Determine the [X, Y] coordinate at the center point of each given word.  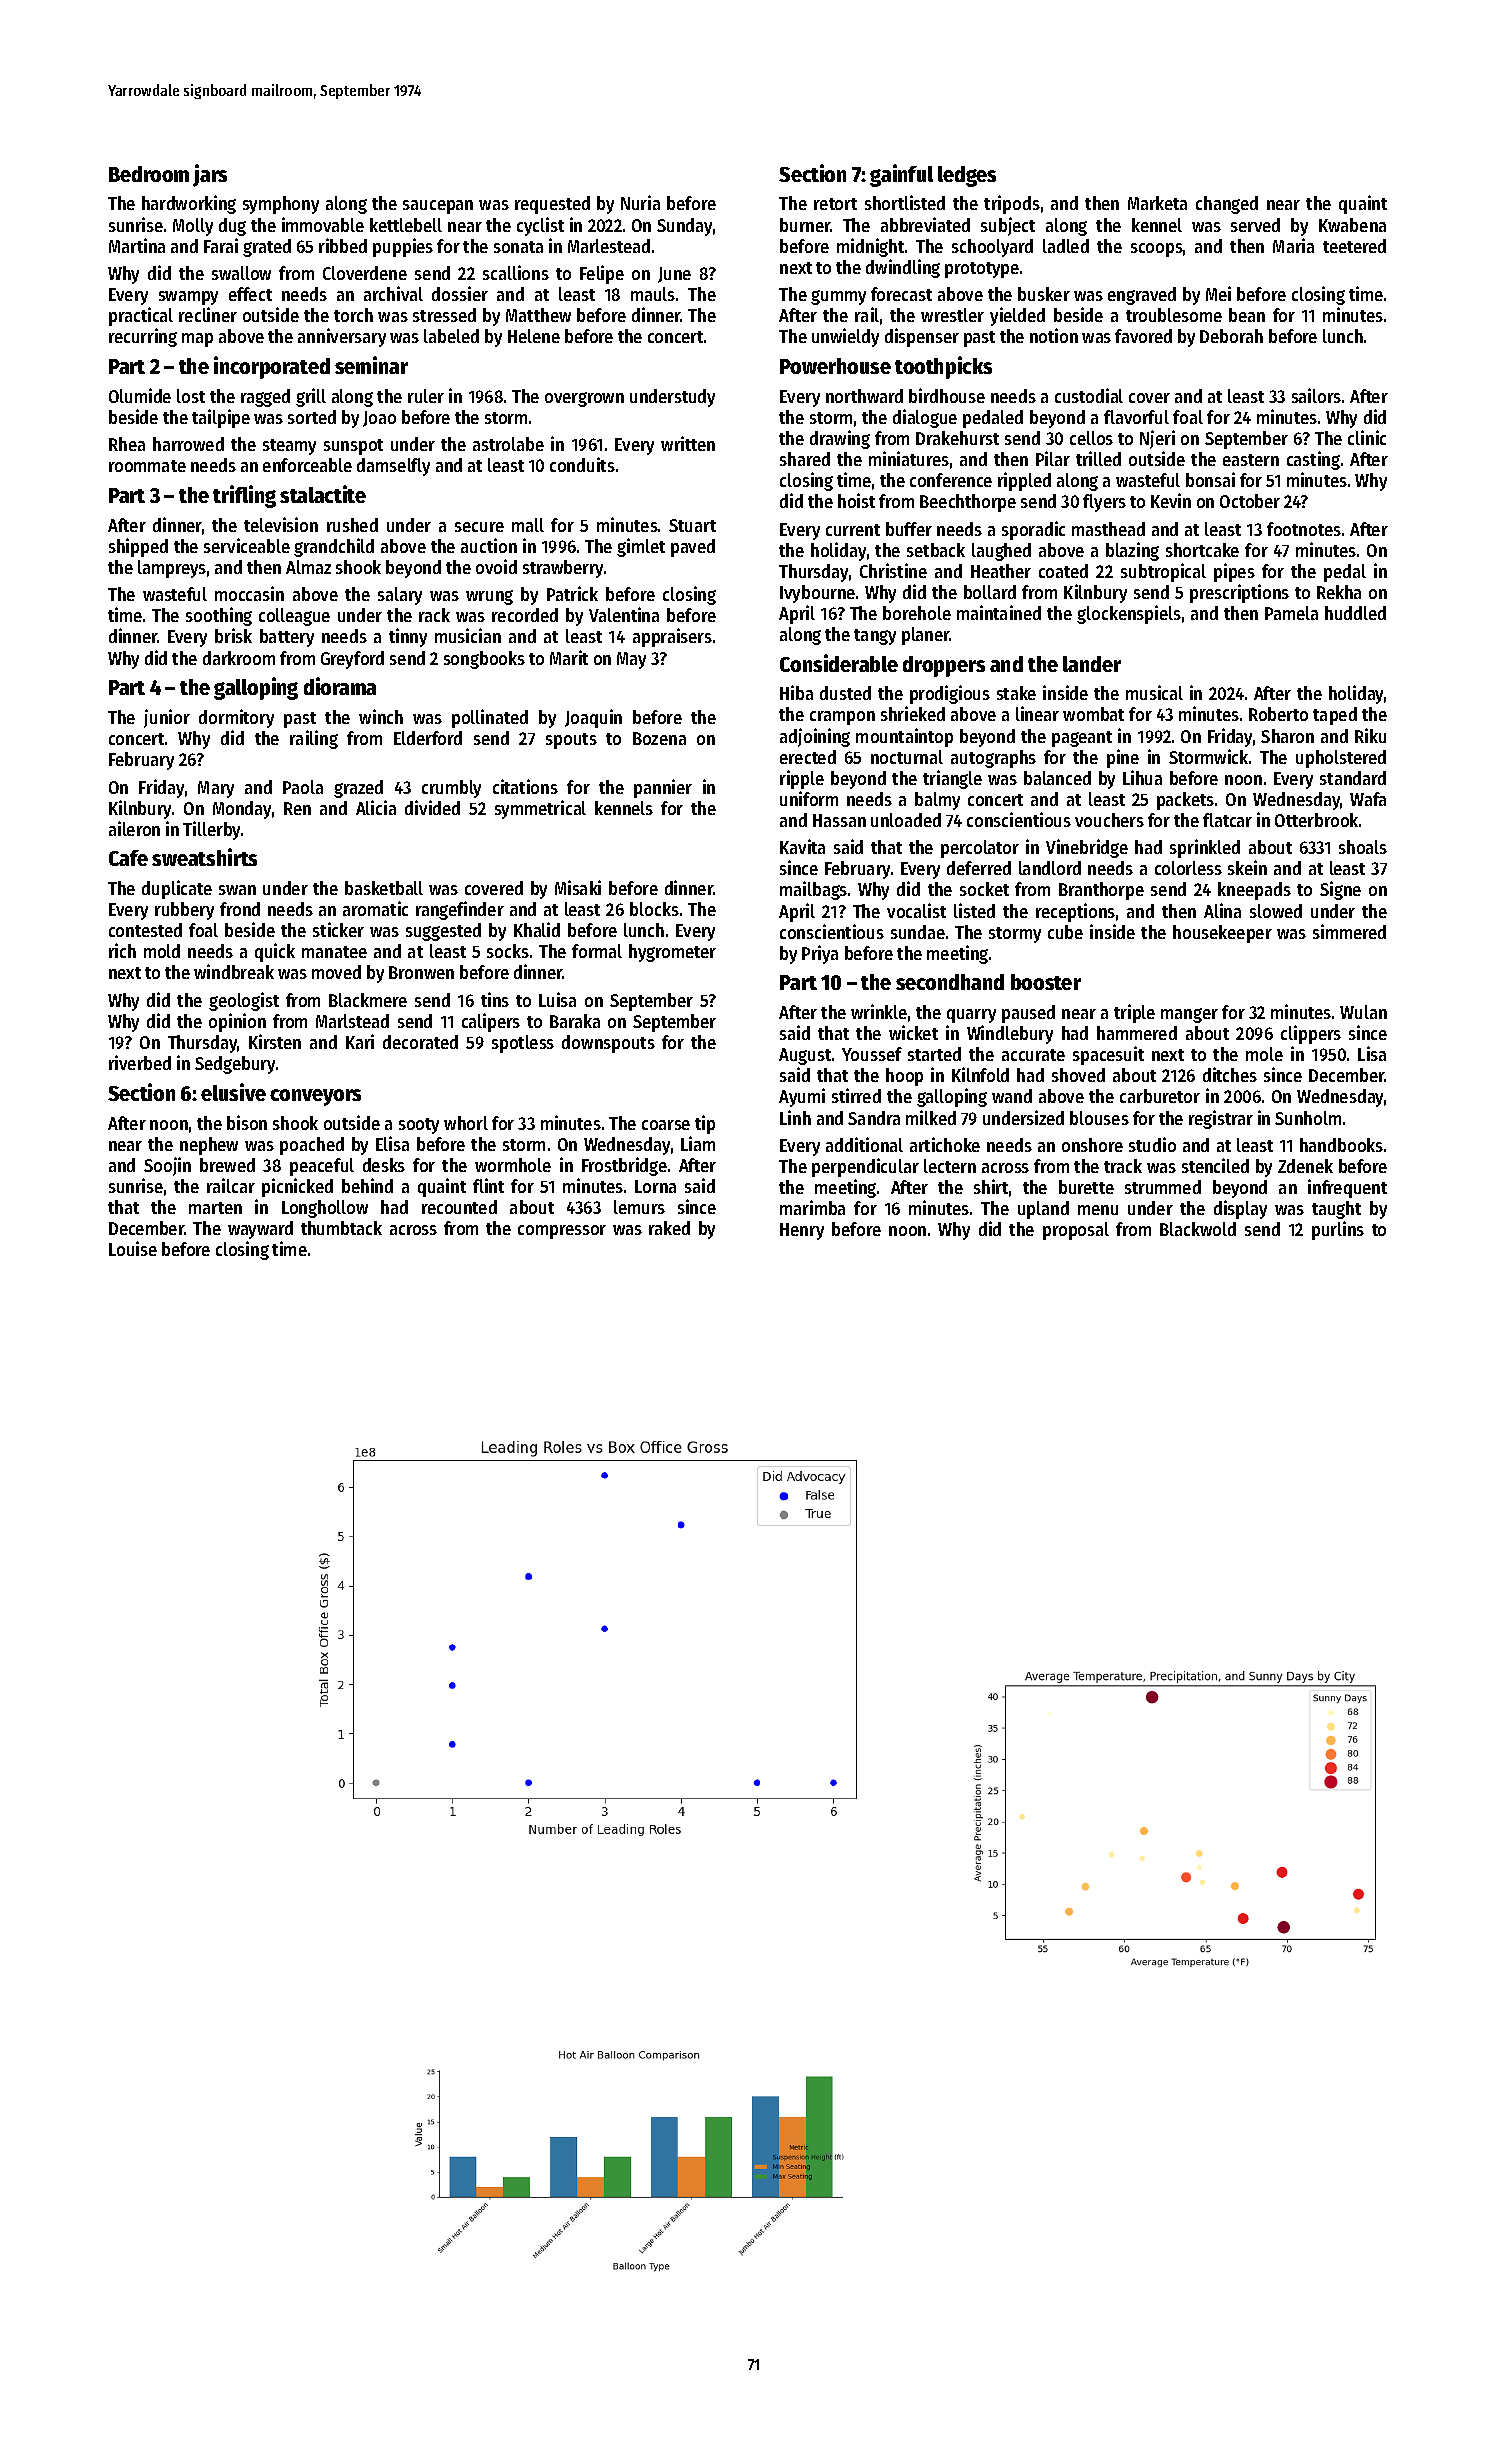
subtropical [1163, 572]
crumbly [451, 789]
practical [141, 316]
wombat [1093, 714]
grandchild [334, 547]
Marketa [1157, 203]
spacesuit [1108, 1055]
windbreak [234, 971]
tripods [1012, 204]
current [853, 530]
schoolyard [992, 248]
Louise [133, 1248]
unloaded [906, 820]
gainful [901, 175]
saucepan [438, 207]
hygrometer [672, 953]
